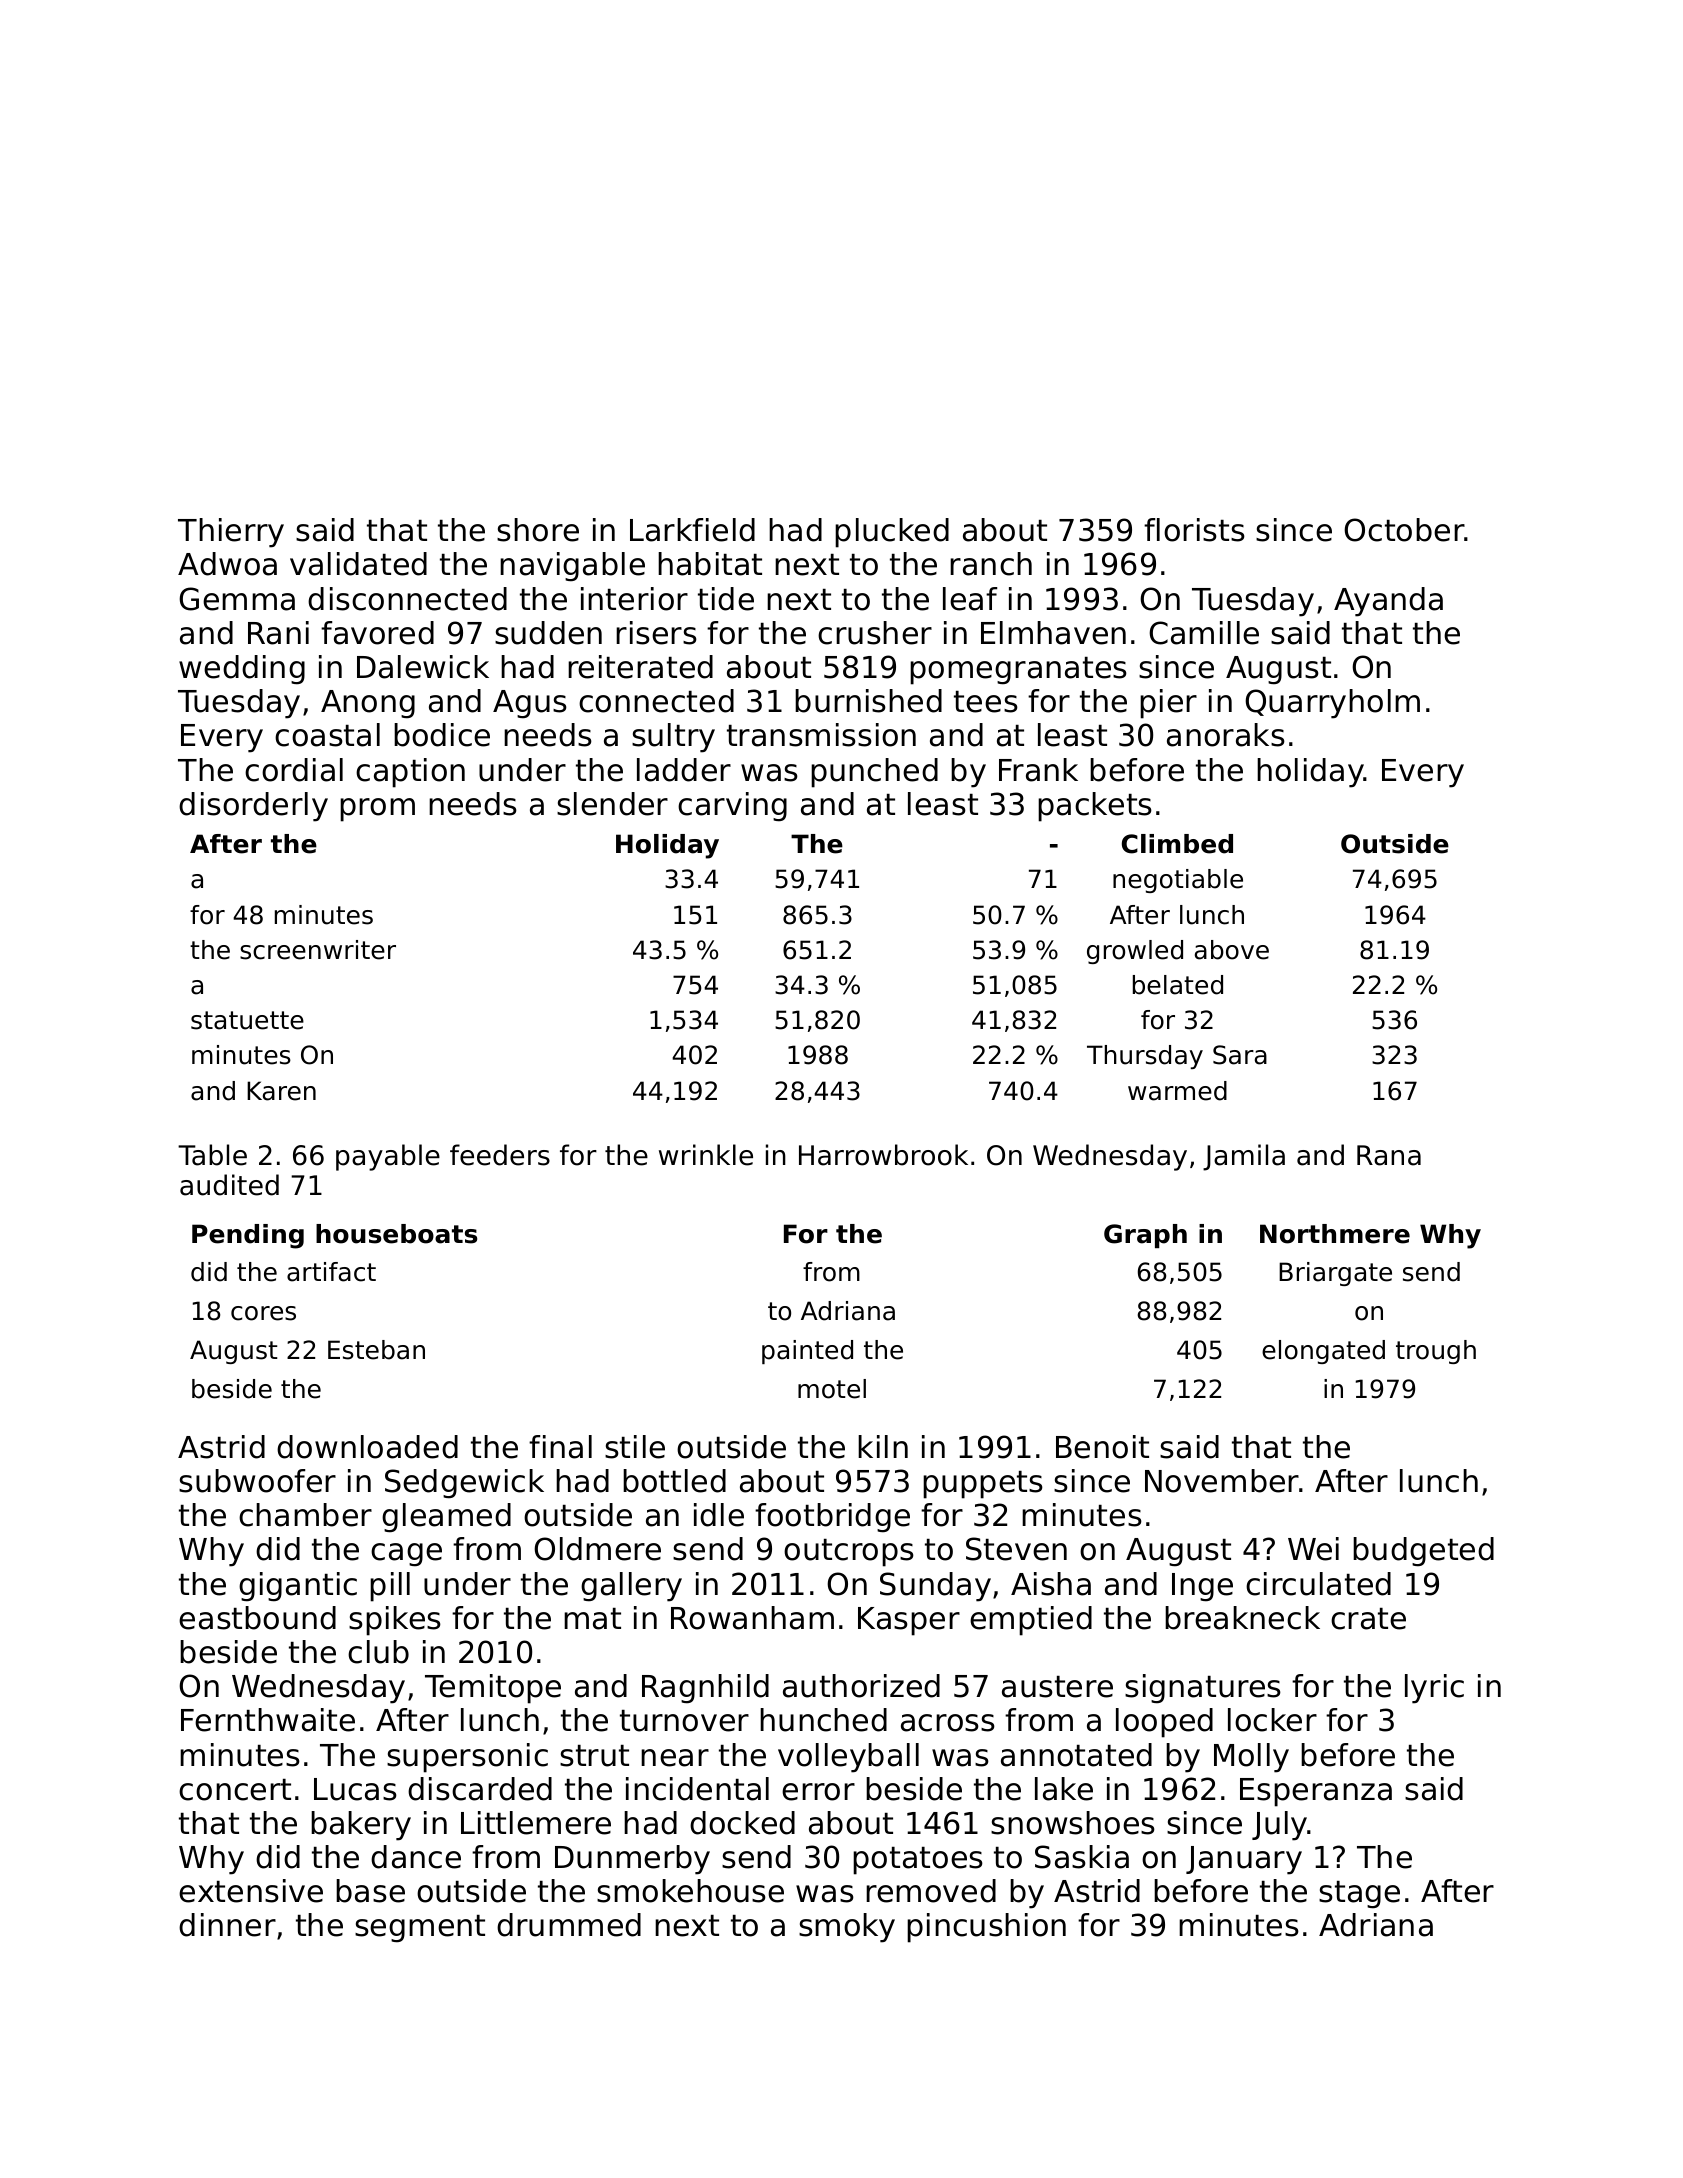 This screenshot has height=2178, width=1683. Describe the element at coordinates (1145, 1057) in the screenshot. I see `Thursday` at that location.
